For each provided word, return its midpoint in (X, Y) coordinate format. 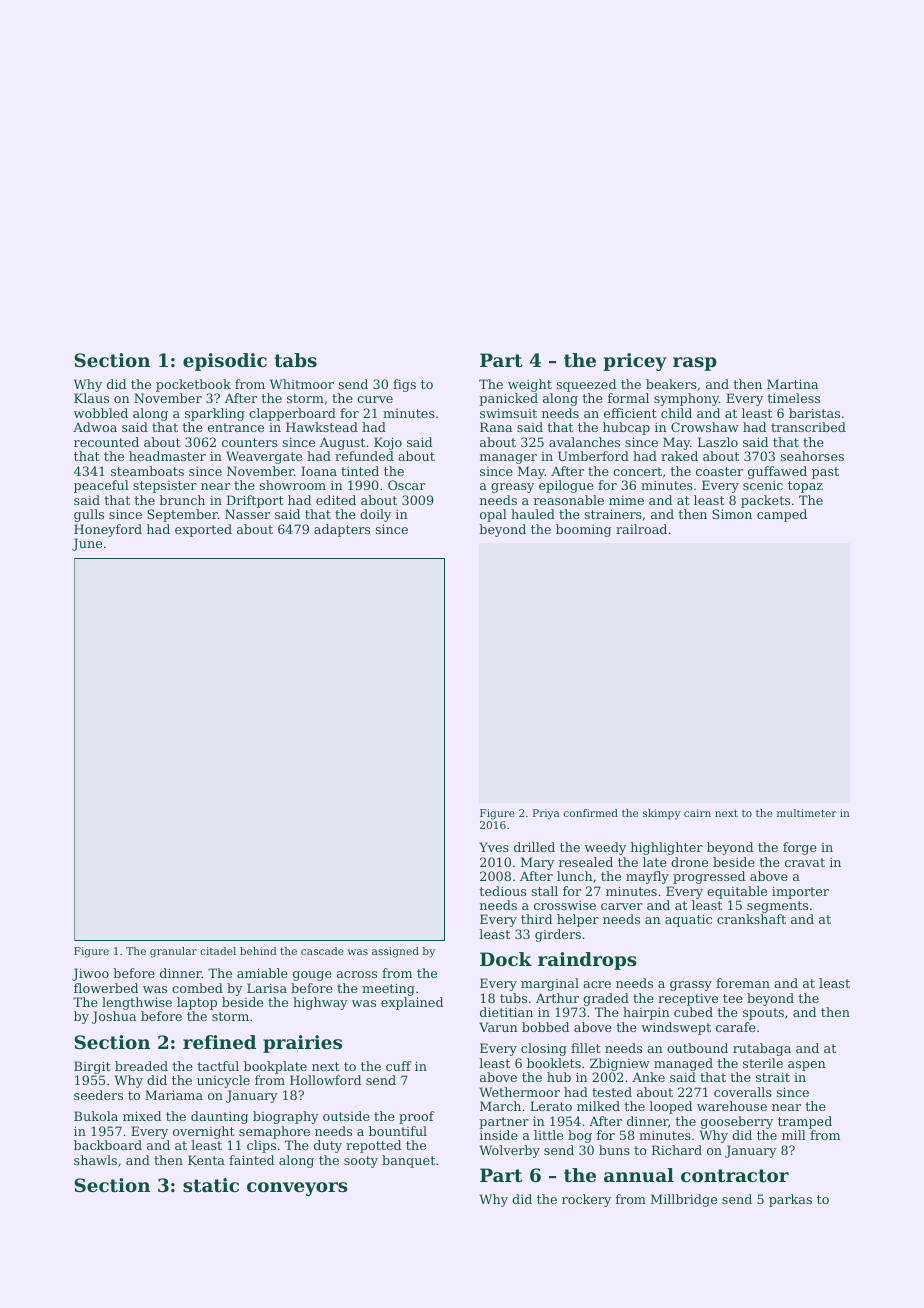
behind (258, 951)
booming (583, 530)
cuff (398, 1066)
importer (800, 892)
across (357, 974)
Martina (792, 384)
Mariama (174, 1095)
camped (782, 515)
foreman (743, 983)
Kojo (388, 443)
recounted (106, 442)
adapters (342, 530)
